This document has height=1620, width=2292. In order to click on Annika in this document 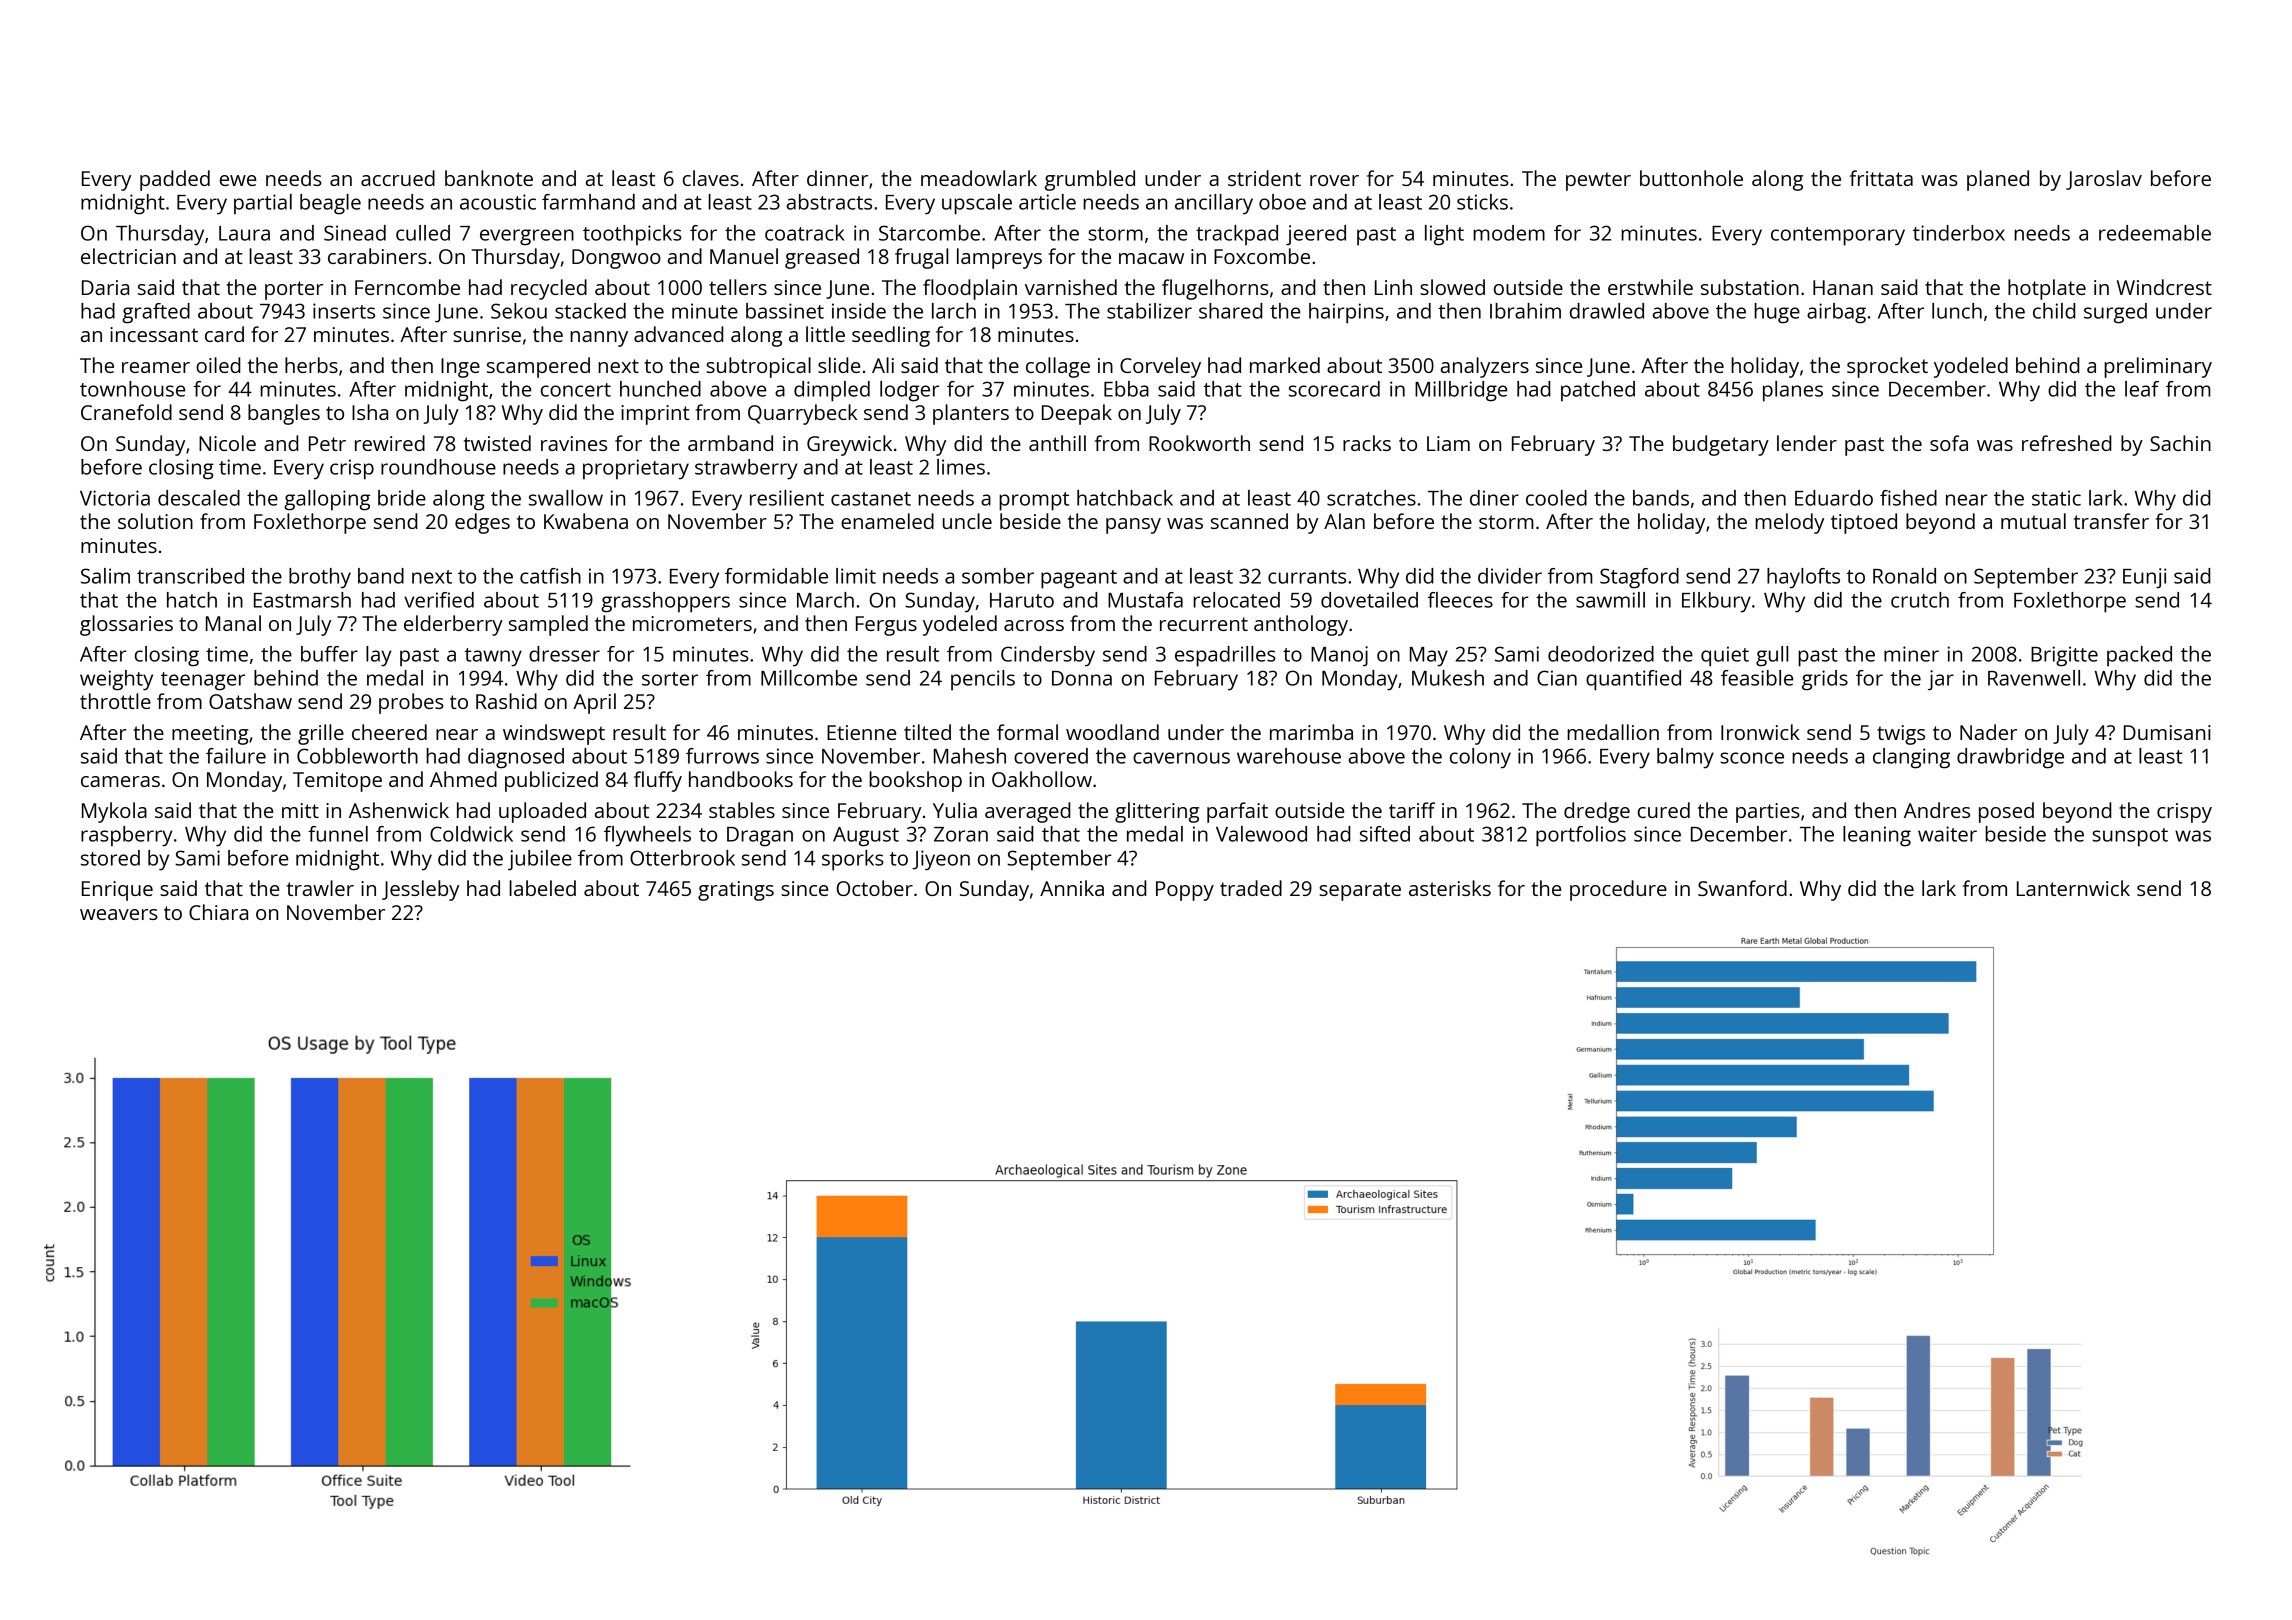, I will do `click(1072, 888)`.
